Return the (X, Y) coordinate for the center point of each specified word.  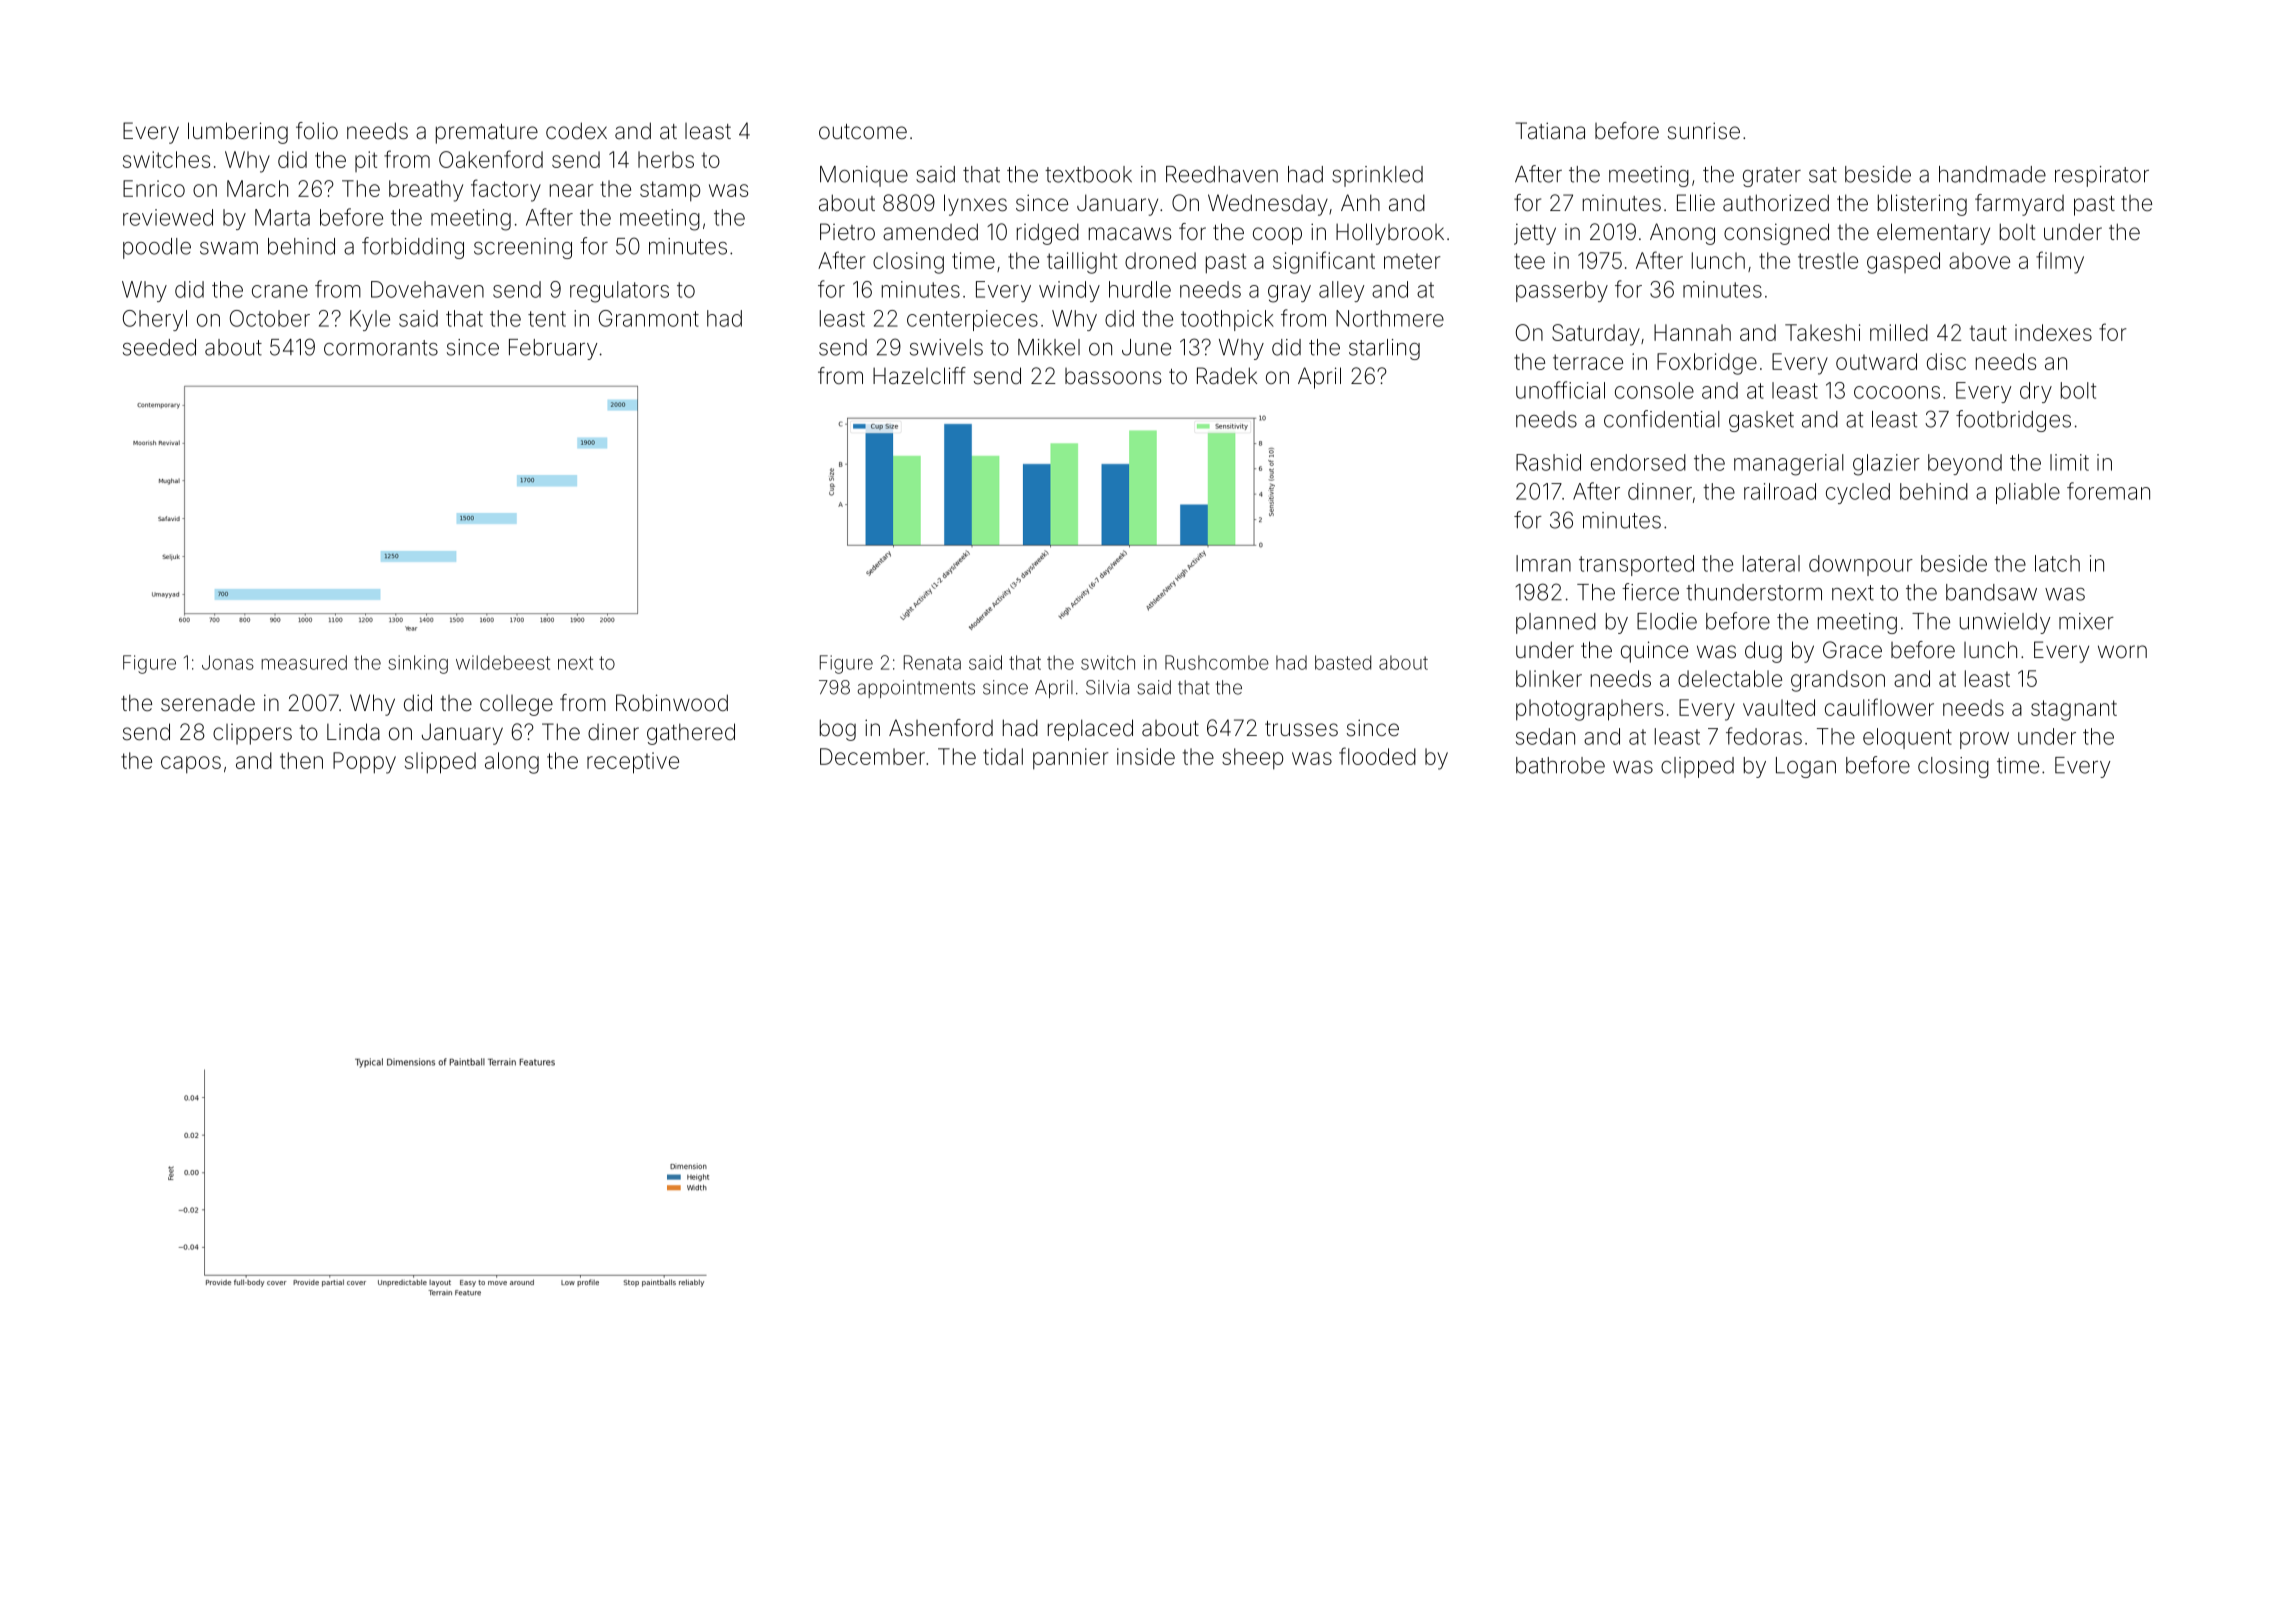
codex (576, 131)
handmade (1992, 174)
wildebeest (503, 662)
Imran (1543, 563)
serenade (208, 703)
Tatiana (1550, 131)
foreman (2108, 491)
